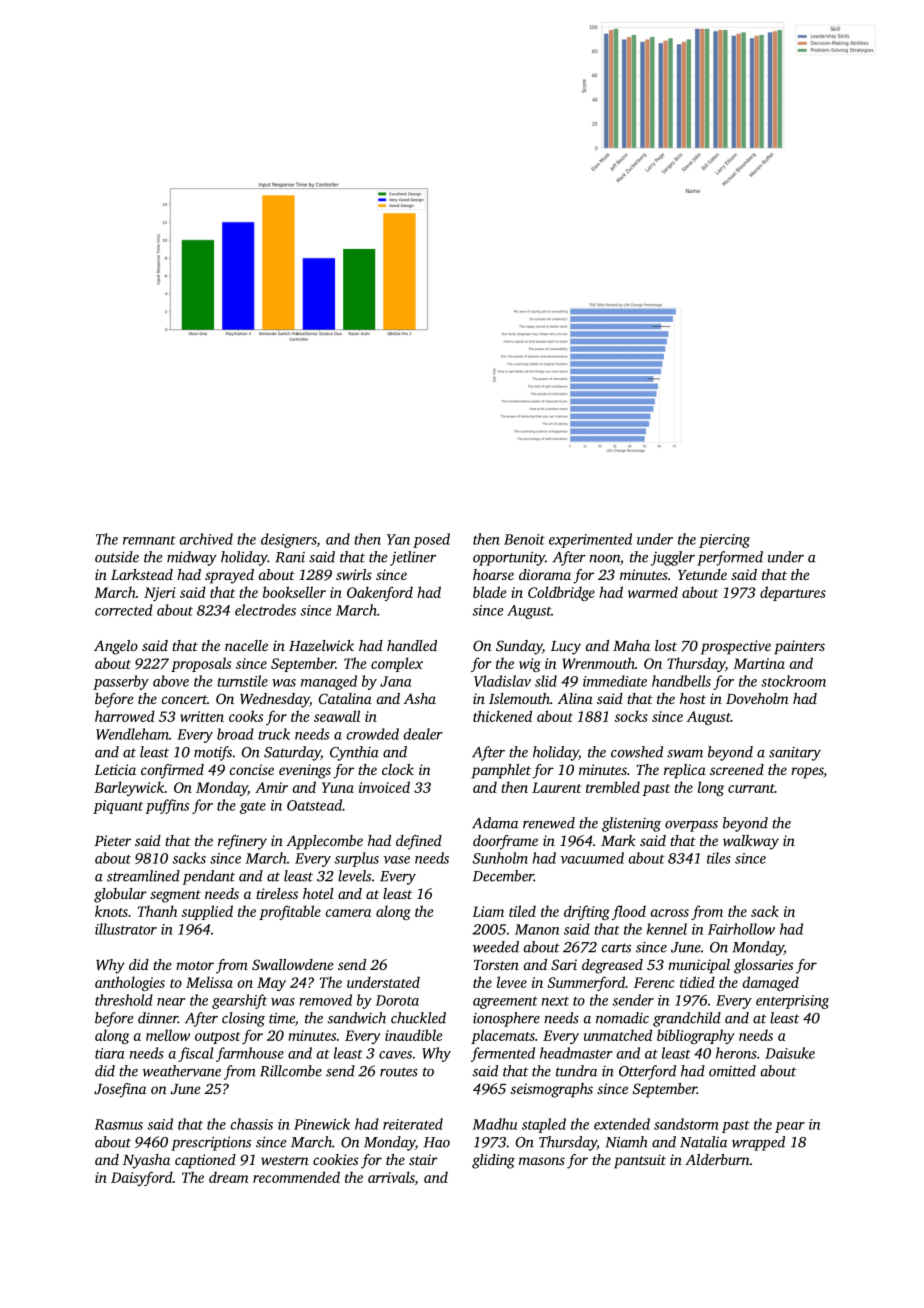 The image size is (924, 1308). What do you see at coordinates (209, 877) in the document?
I see `pendant` at bounding box center [209, 877].
